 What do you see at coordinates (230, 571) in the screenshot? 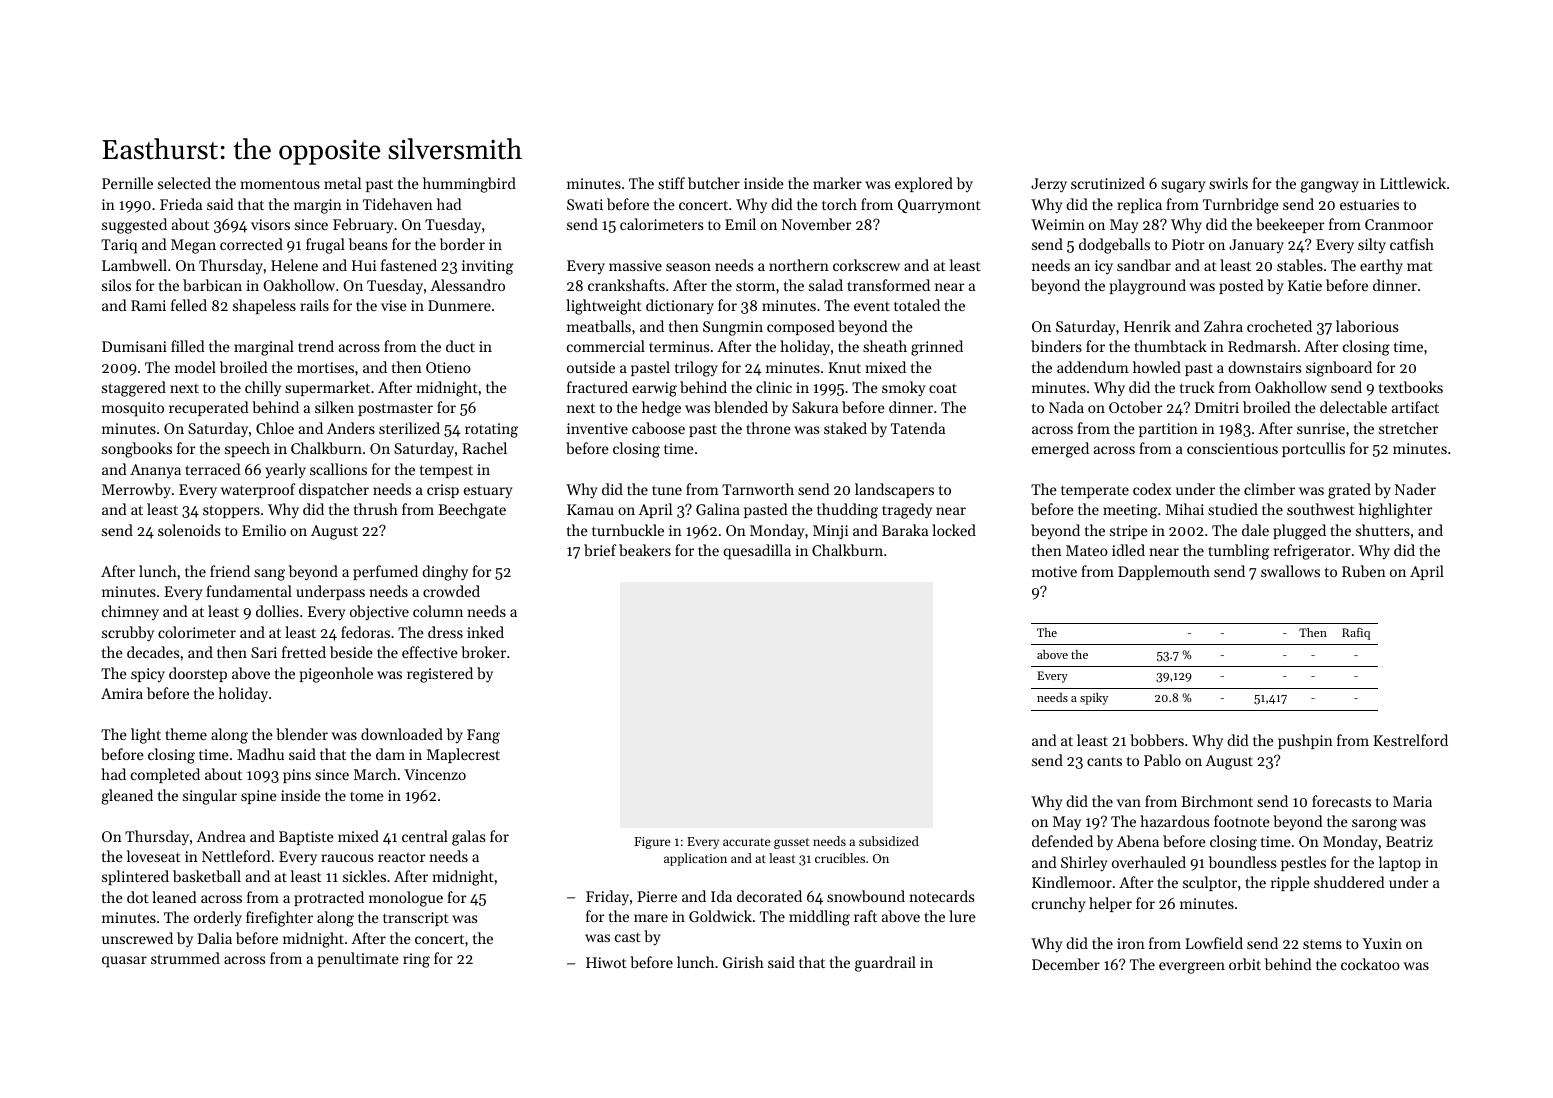
I see `friend` at bounding box center [230, 571].
